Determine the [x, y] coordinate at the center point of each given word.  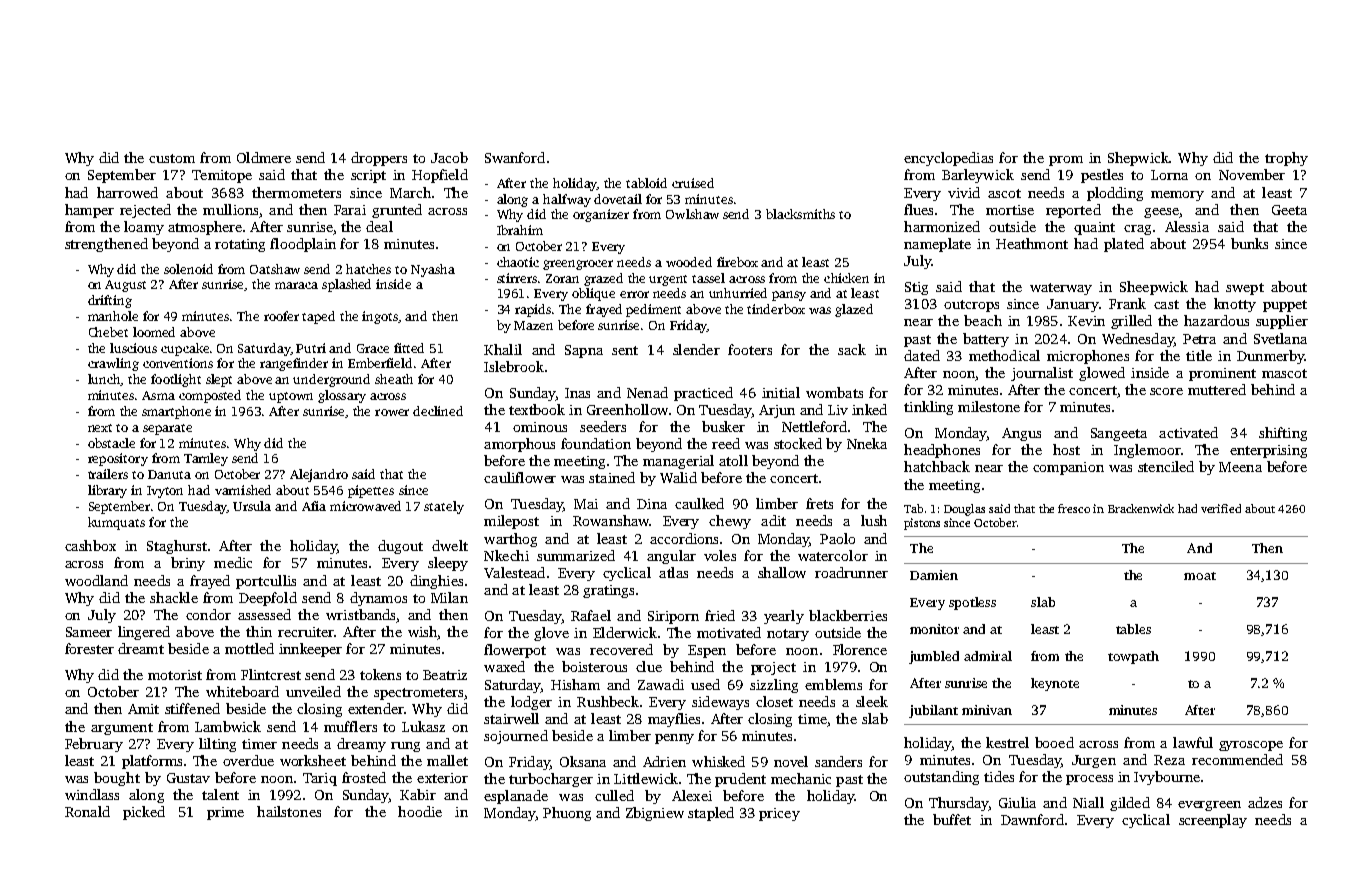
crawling [113, 364]
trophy [1286, 159]
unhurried [738, 293]
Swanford [515, 157]
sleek [872, 701]
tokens [380, 674]
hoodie [420, 811]
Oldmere [264, 157]
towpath [1133, 657]
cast [1166, 304]
